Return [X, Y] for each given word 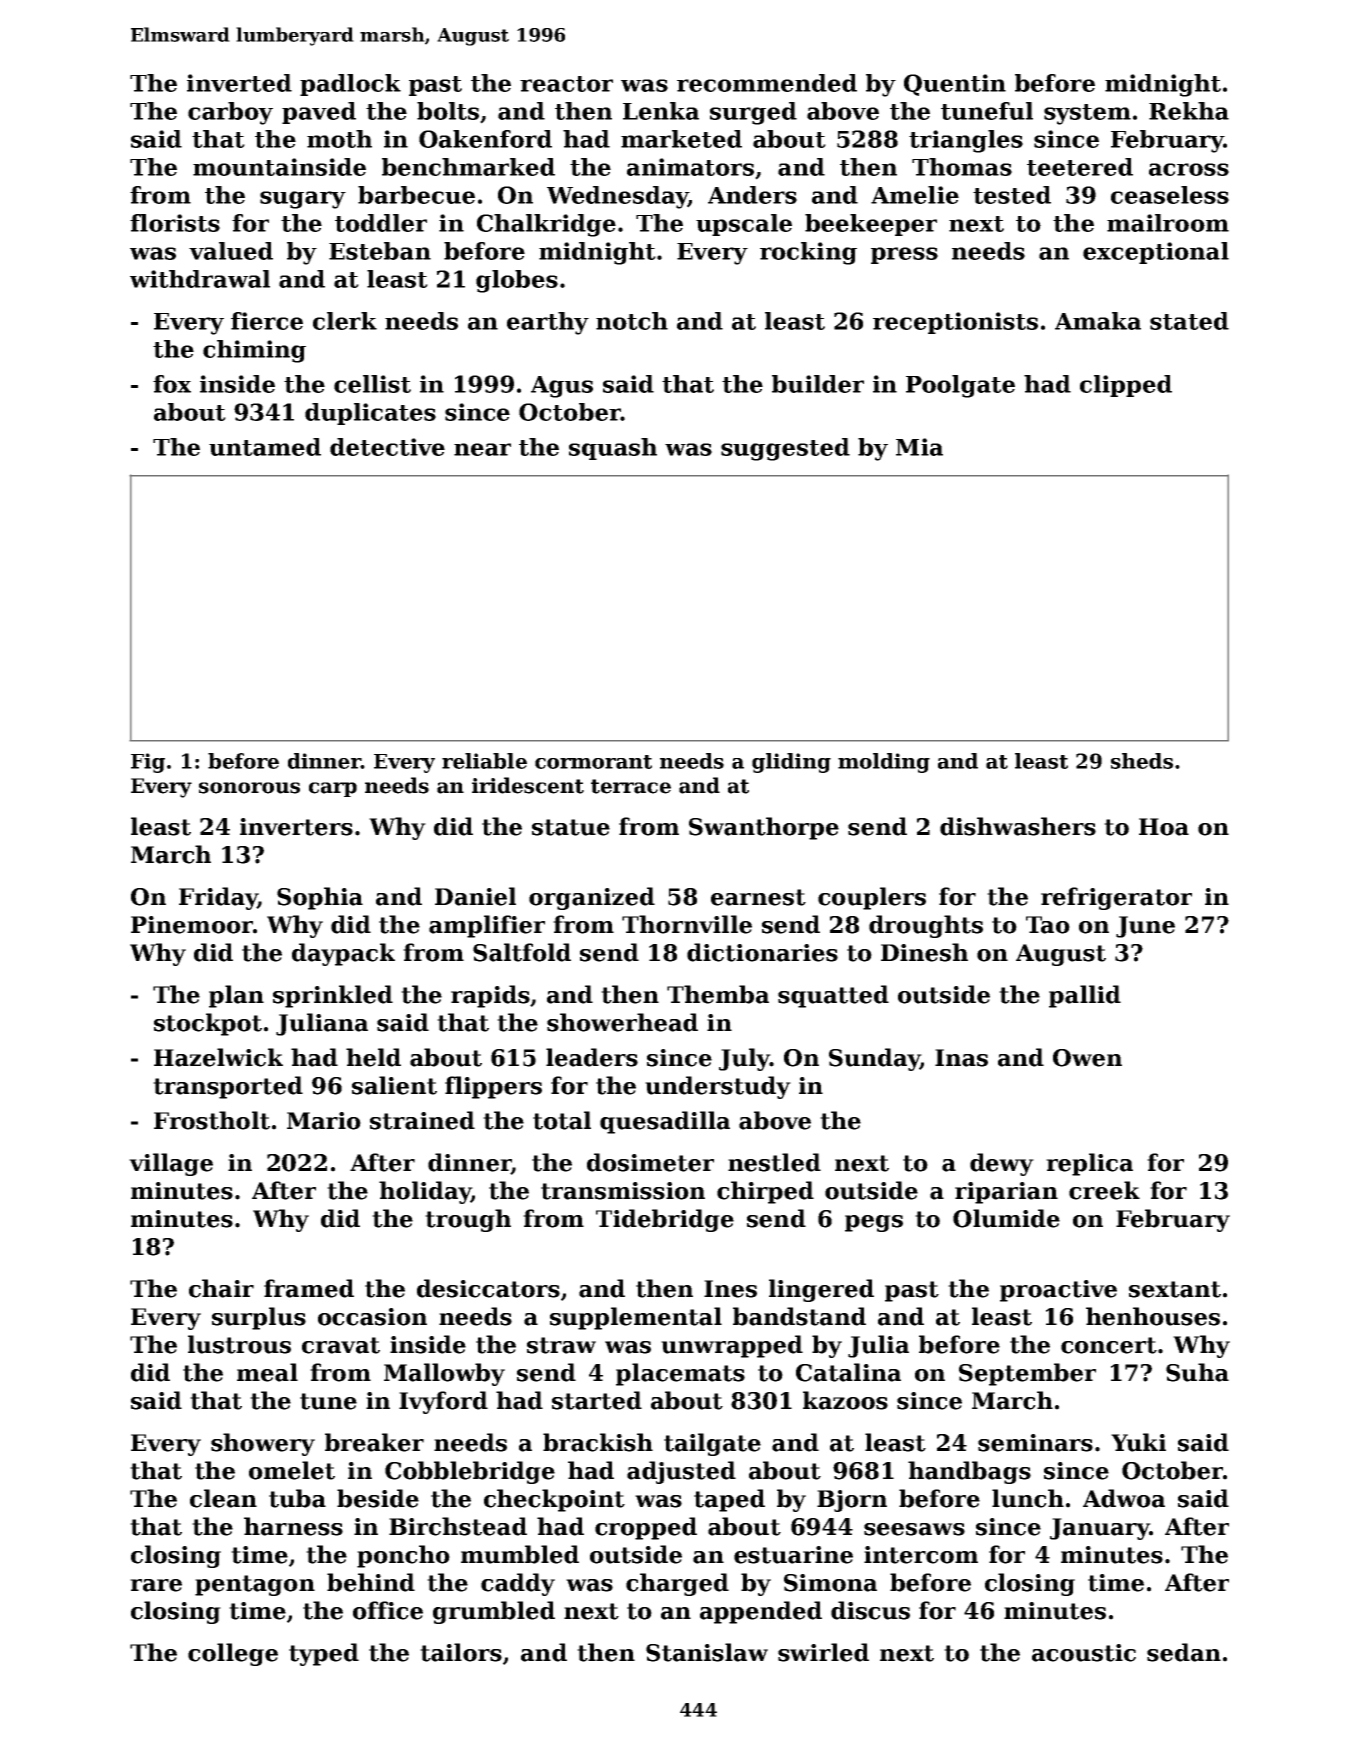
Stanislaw [707, 1652]
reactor [566, 84]
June [1145, 927]
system [1087, 114]
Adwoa [1124, 1498]
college [233, 1654]
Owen [1087, 1058]
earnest [758, 897]
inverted [239, 83]
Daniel [475, 896]
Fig [148, 763]
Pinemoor [192, 925]
